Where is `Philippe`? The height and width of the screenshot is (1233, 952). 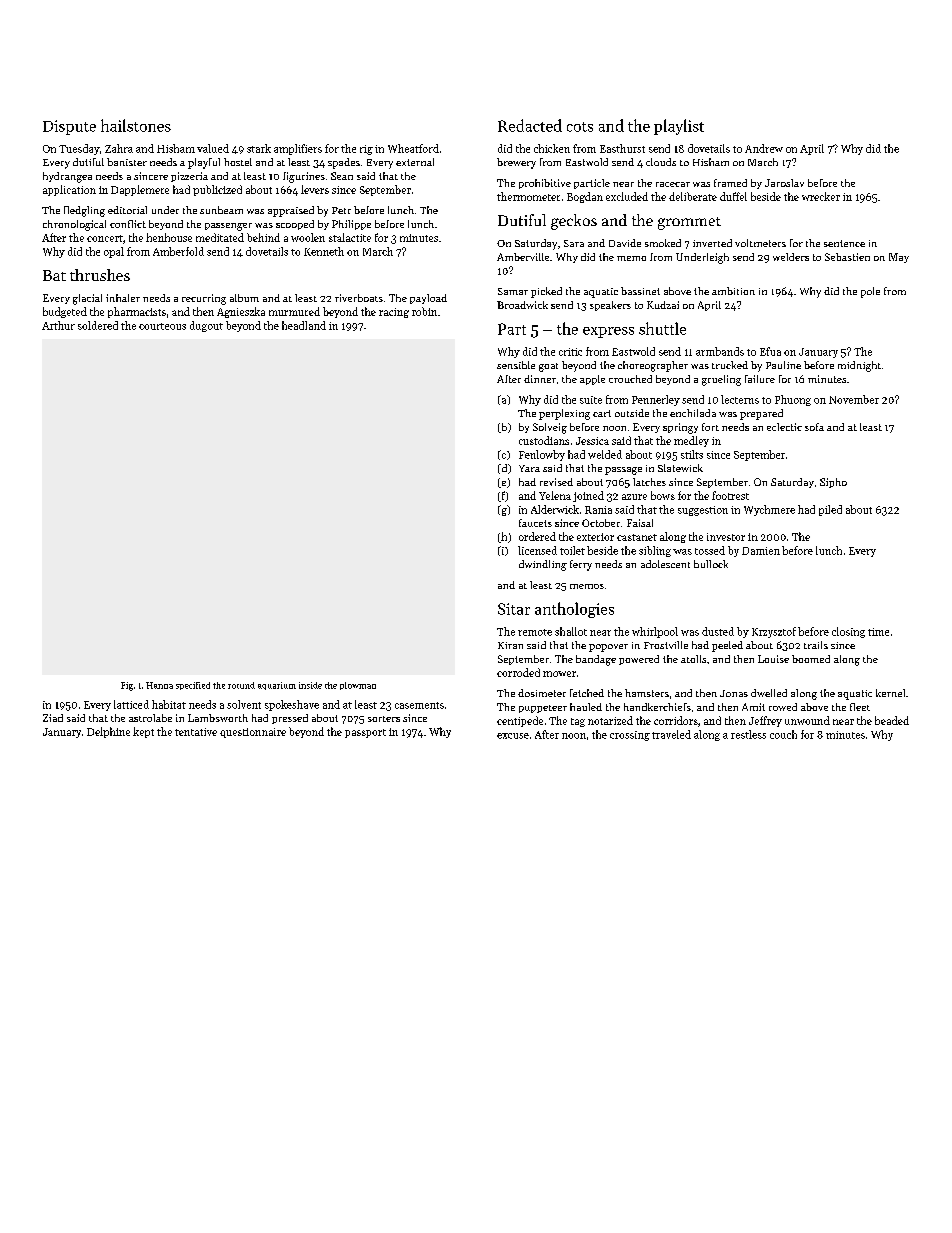 Philippe is located at coordinates (351, 225).
